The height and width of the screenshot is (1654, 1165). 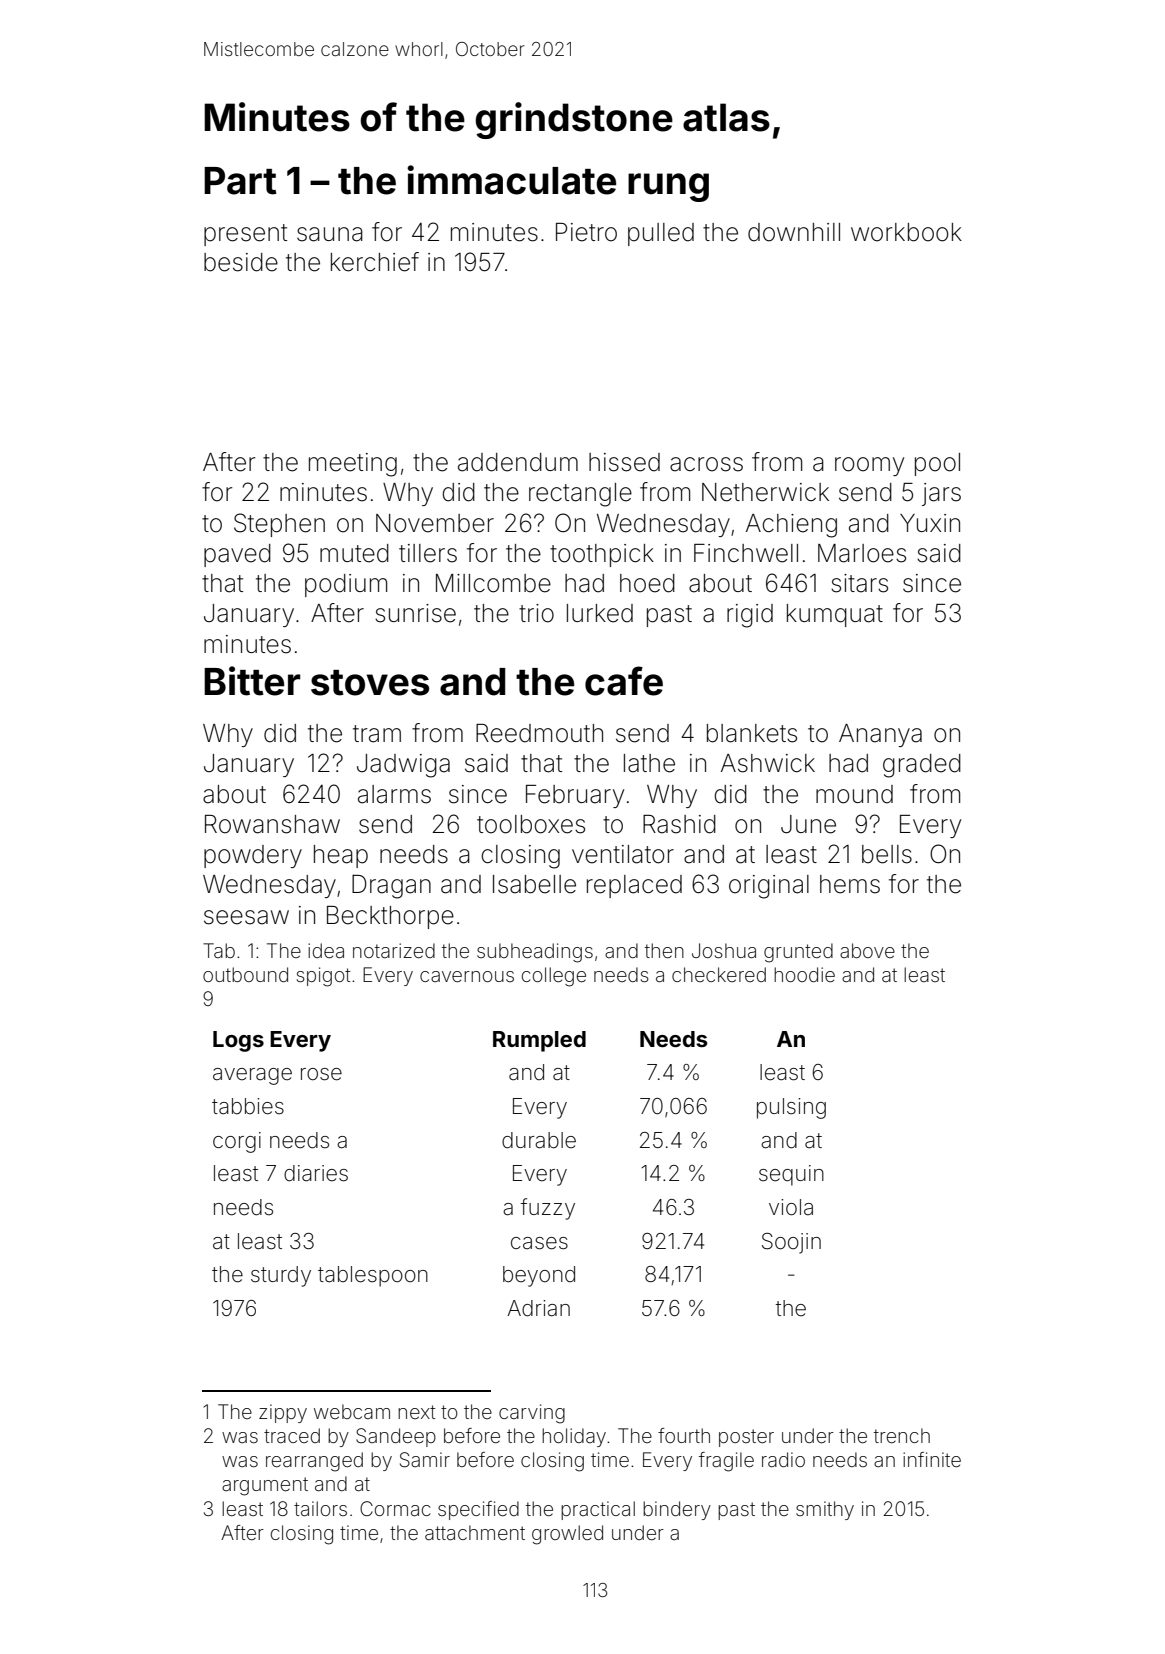 What do you see at coordinates (906, 232) in the screenshot?
I see `workbook` at bounding box center [906, 232].
